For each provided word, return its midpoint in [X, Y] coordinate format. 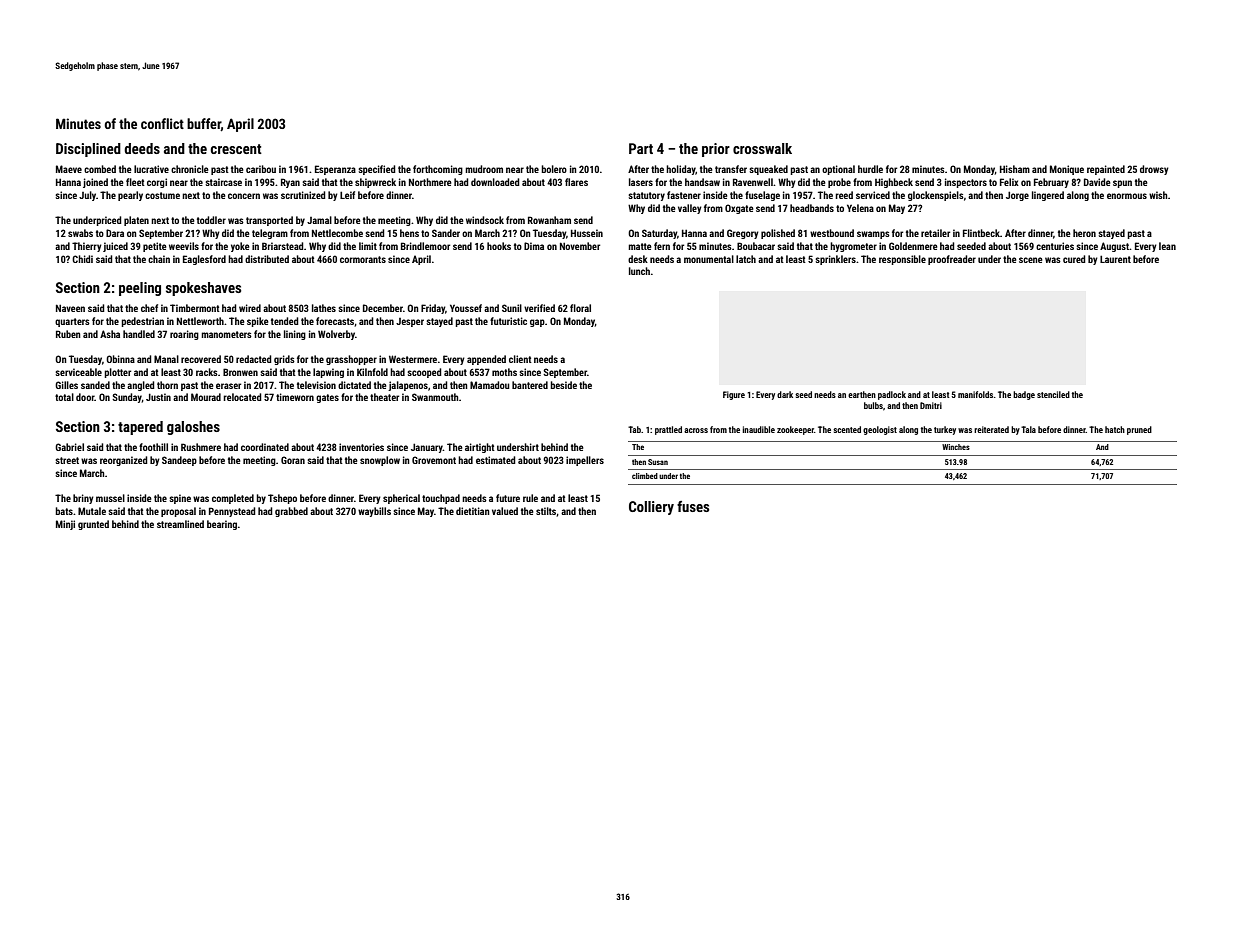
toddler [211, 220]
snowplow [380, 461]
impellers [585, 461]
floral [580, 308]
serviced [873, 195]
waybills [374, 512]
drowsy [1154, 170]
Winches [956, 447]
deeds [142, 148]
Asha [110, 334]
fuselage [762, 196]
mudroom [484, 169]
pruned [1139, 430]
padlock [892, 395]
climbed [645, 476]
